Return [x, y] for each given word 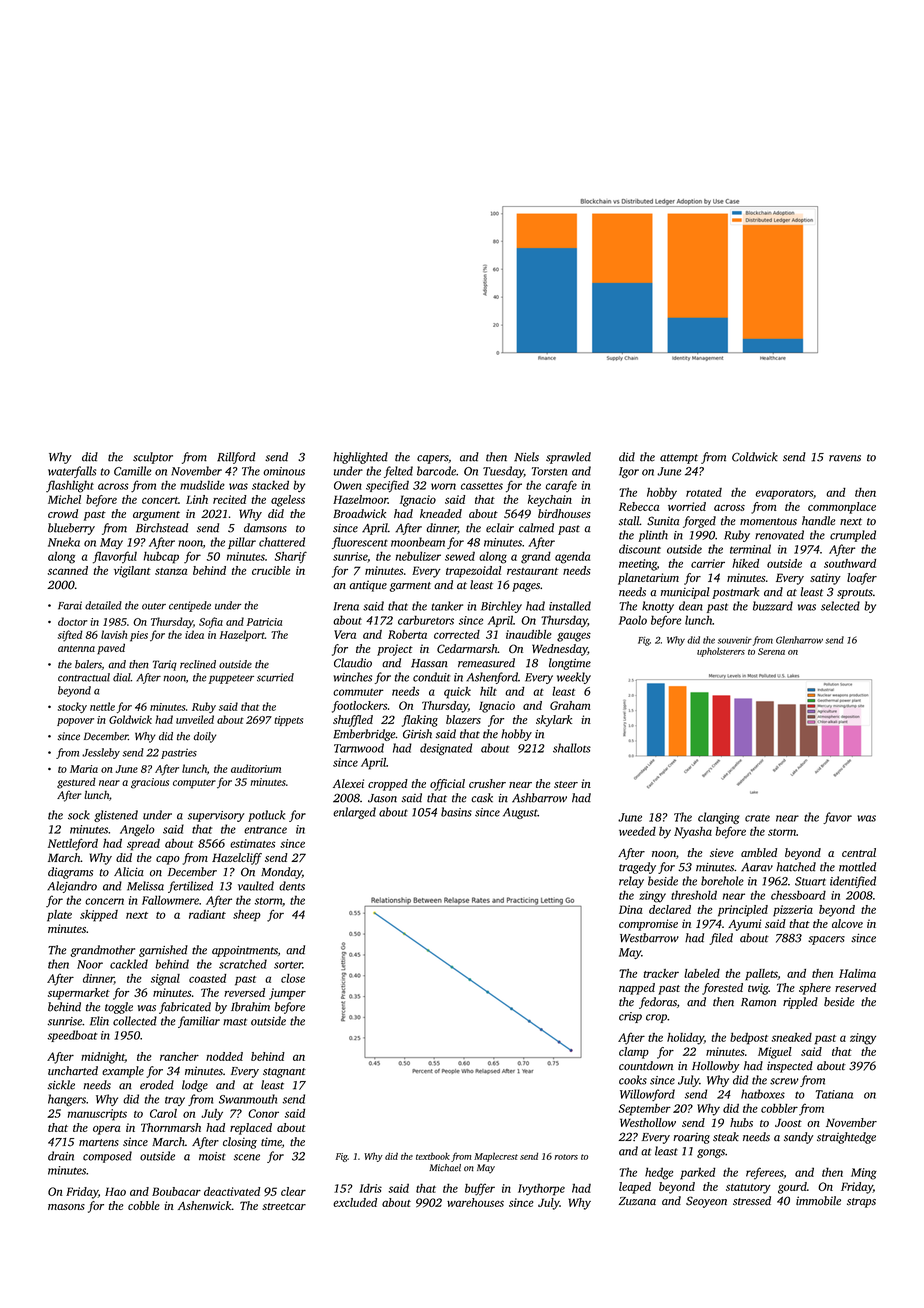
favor [837, 818]
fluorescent [360, 543]
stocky [72, 707]
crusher [487, 783]
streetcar [284, 1206]
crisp [630, 1017]
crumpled [853, 536]
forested [722, 989]
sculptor [153, 458]
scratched [243, 964]
